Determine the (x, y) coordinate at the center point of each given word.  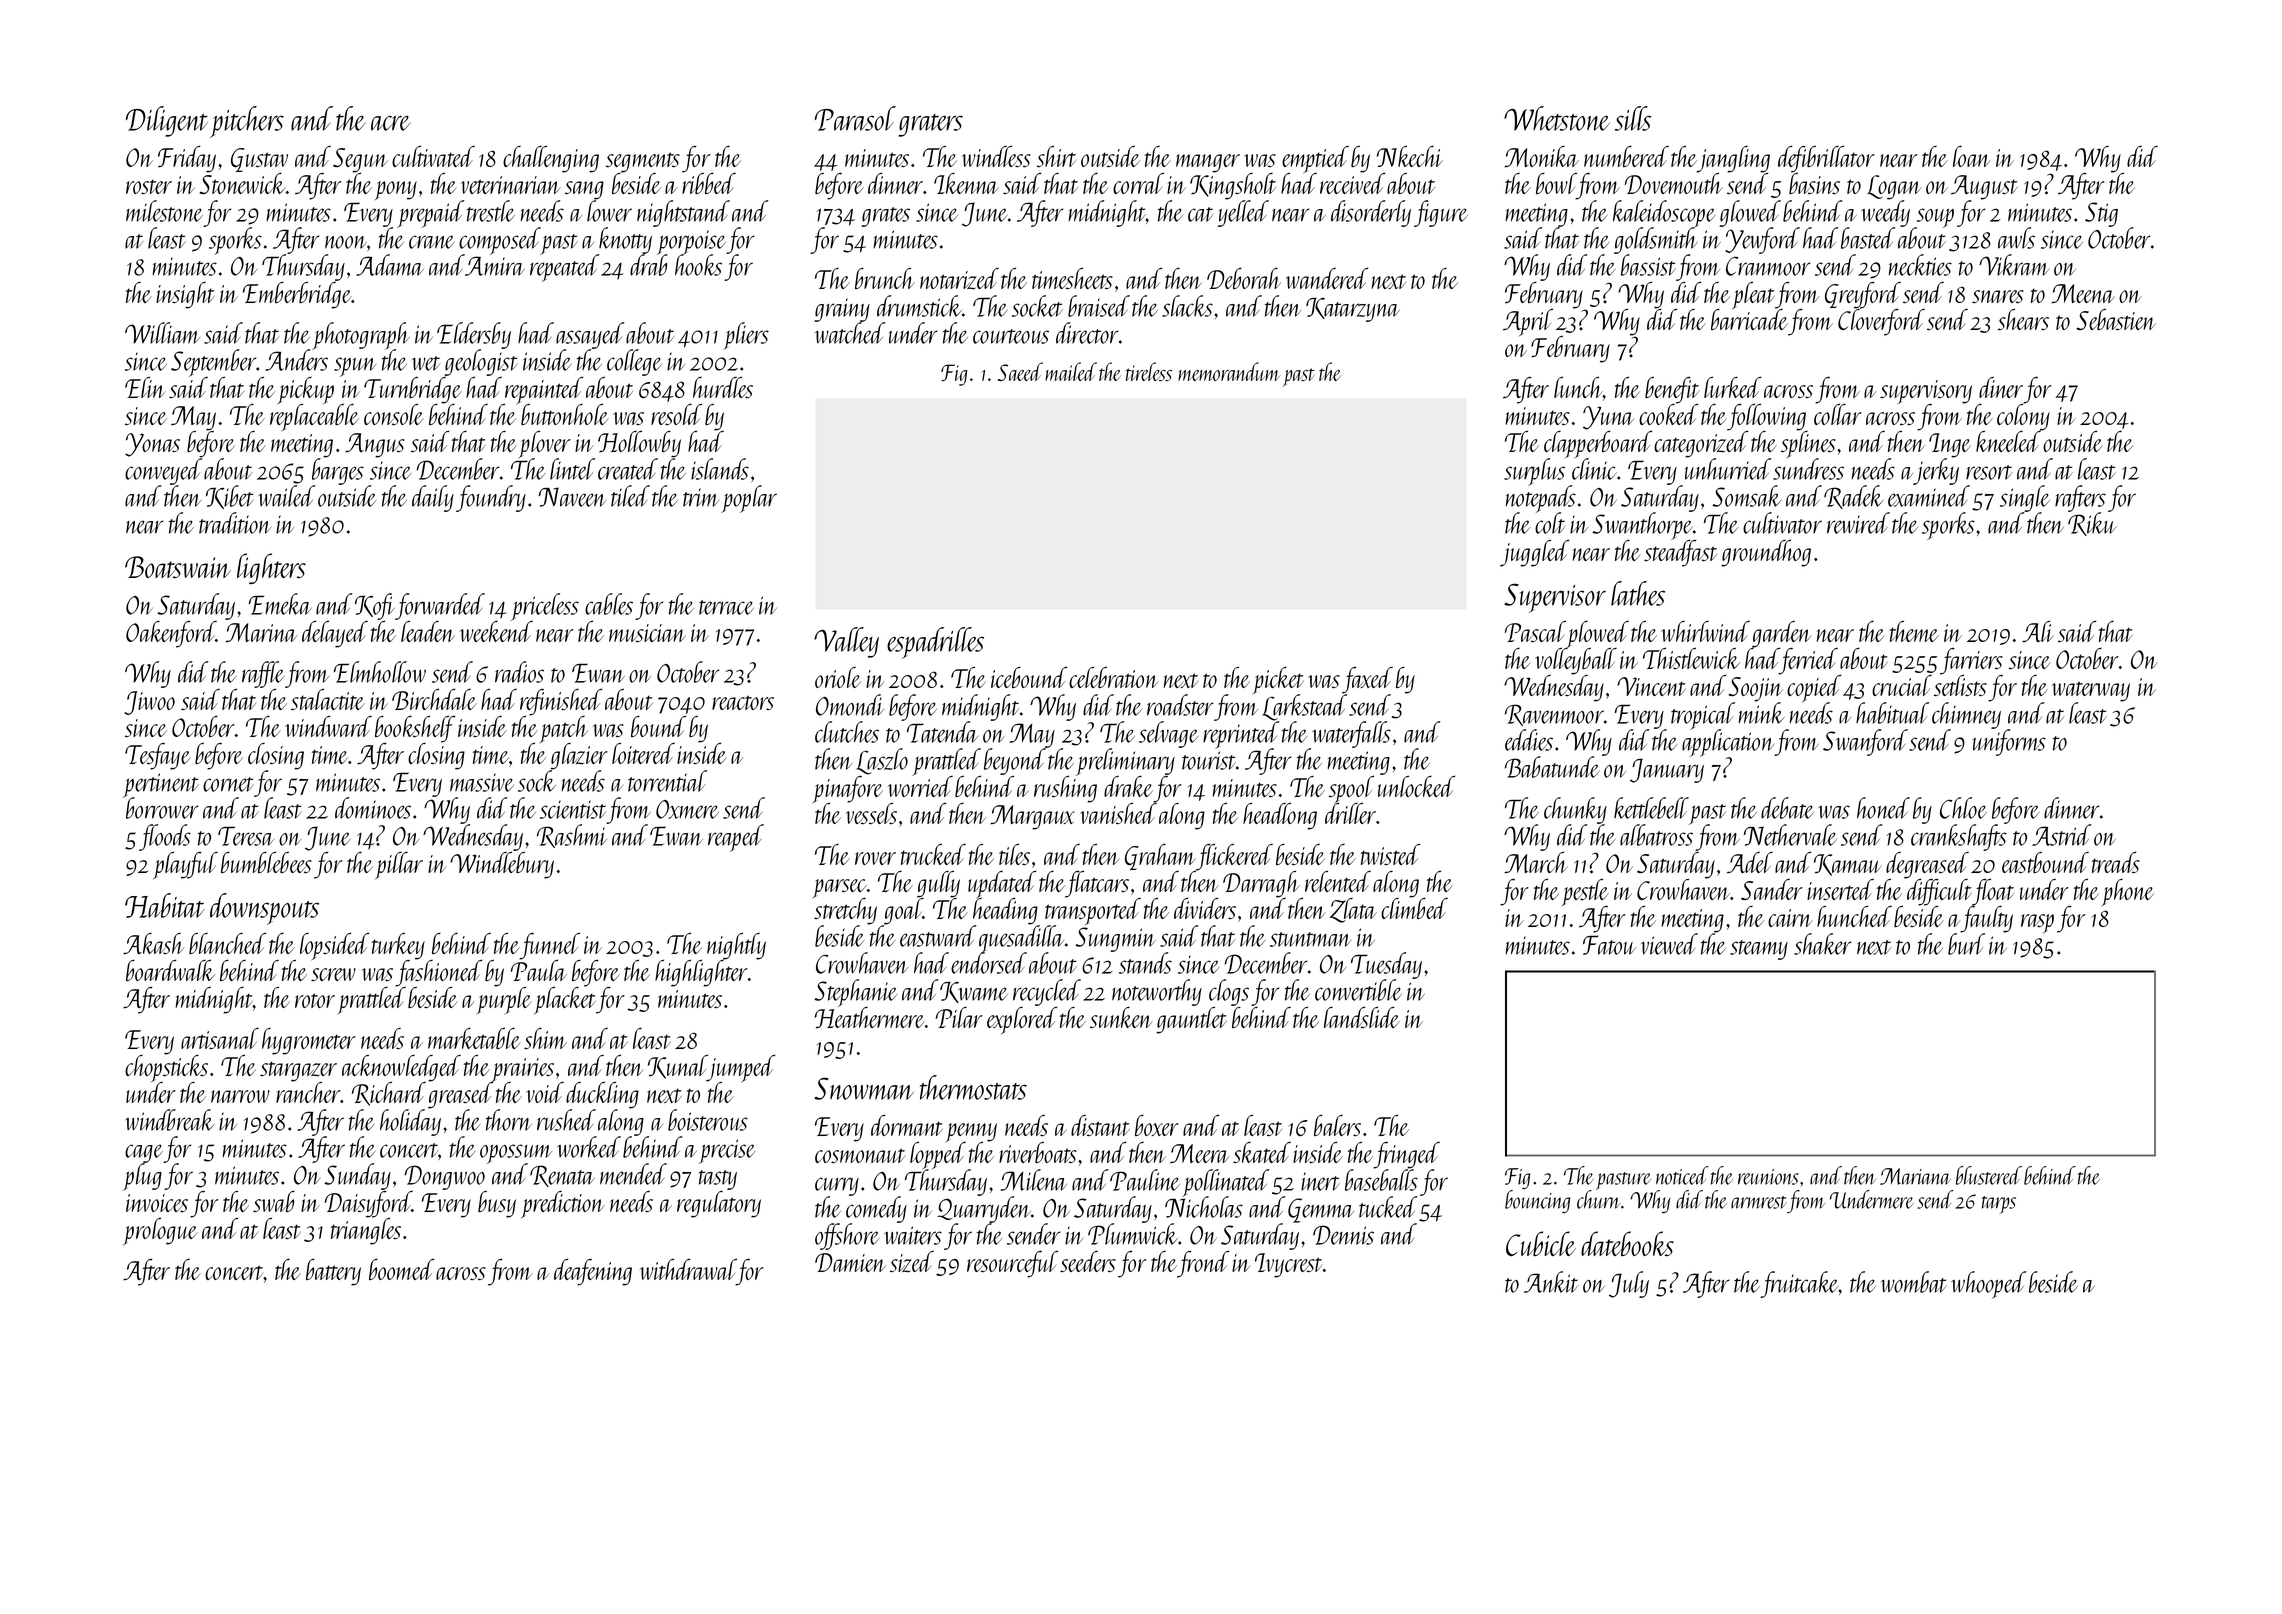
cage (144, 1153)
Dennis (1343, 1235)
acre (390, 123)
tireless (1149, 371)
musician (647, 633)
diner (2001, 387)
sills (1633, 118)
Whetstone (1557, 118)
